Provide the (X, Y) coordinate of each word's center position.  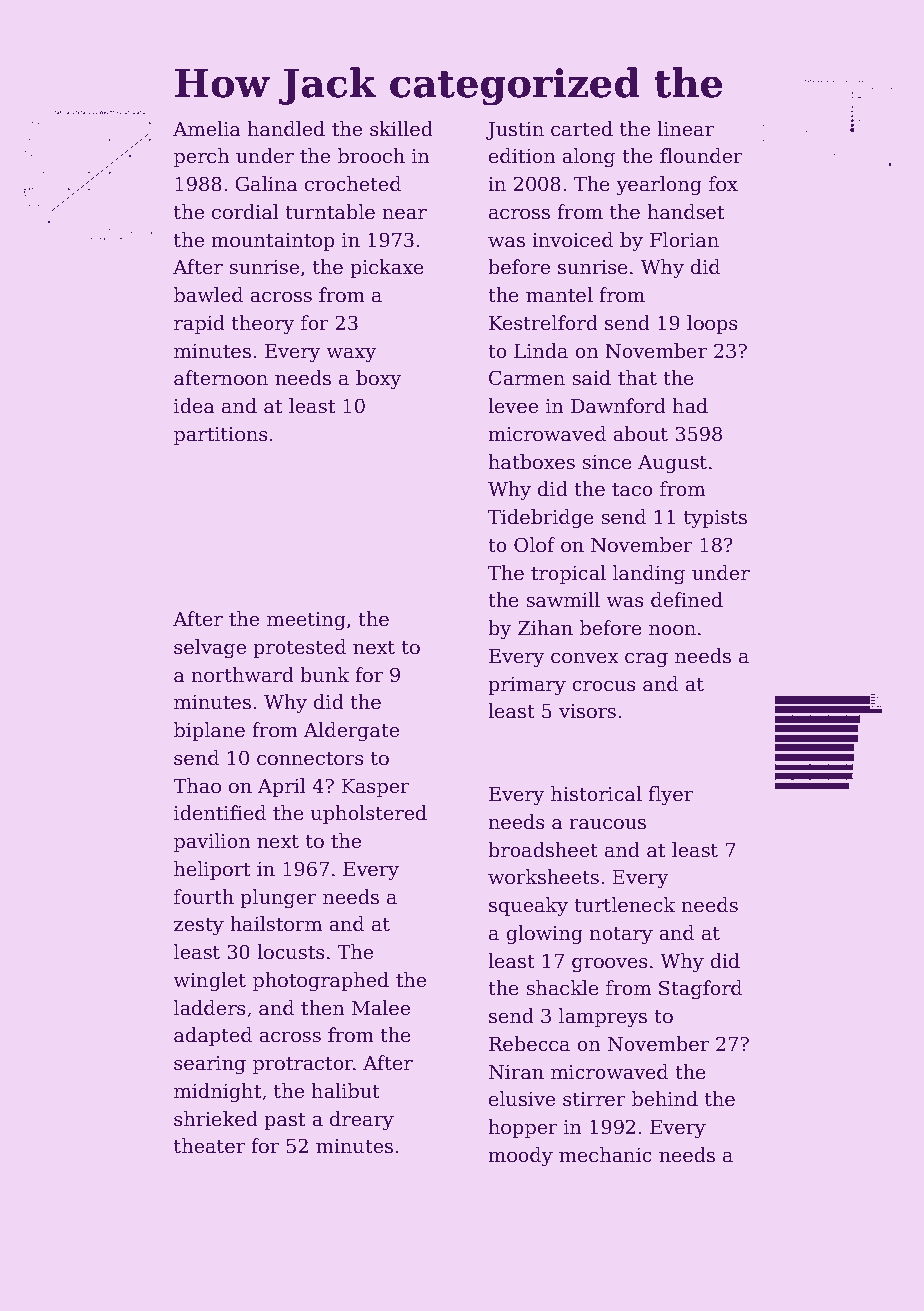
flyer (670, 795)
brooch (371, 156)
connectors (310, 759)
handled (286, 129)
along (588, 157)
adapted (213, 1036)
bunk (324, 675)
